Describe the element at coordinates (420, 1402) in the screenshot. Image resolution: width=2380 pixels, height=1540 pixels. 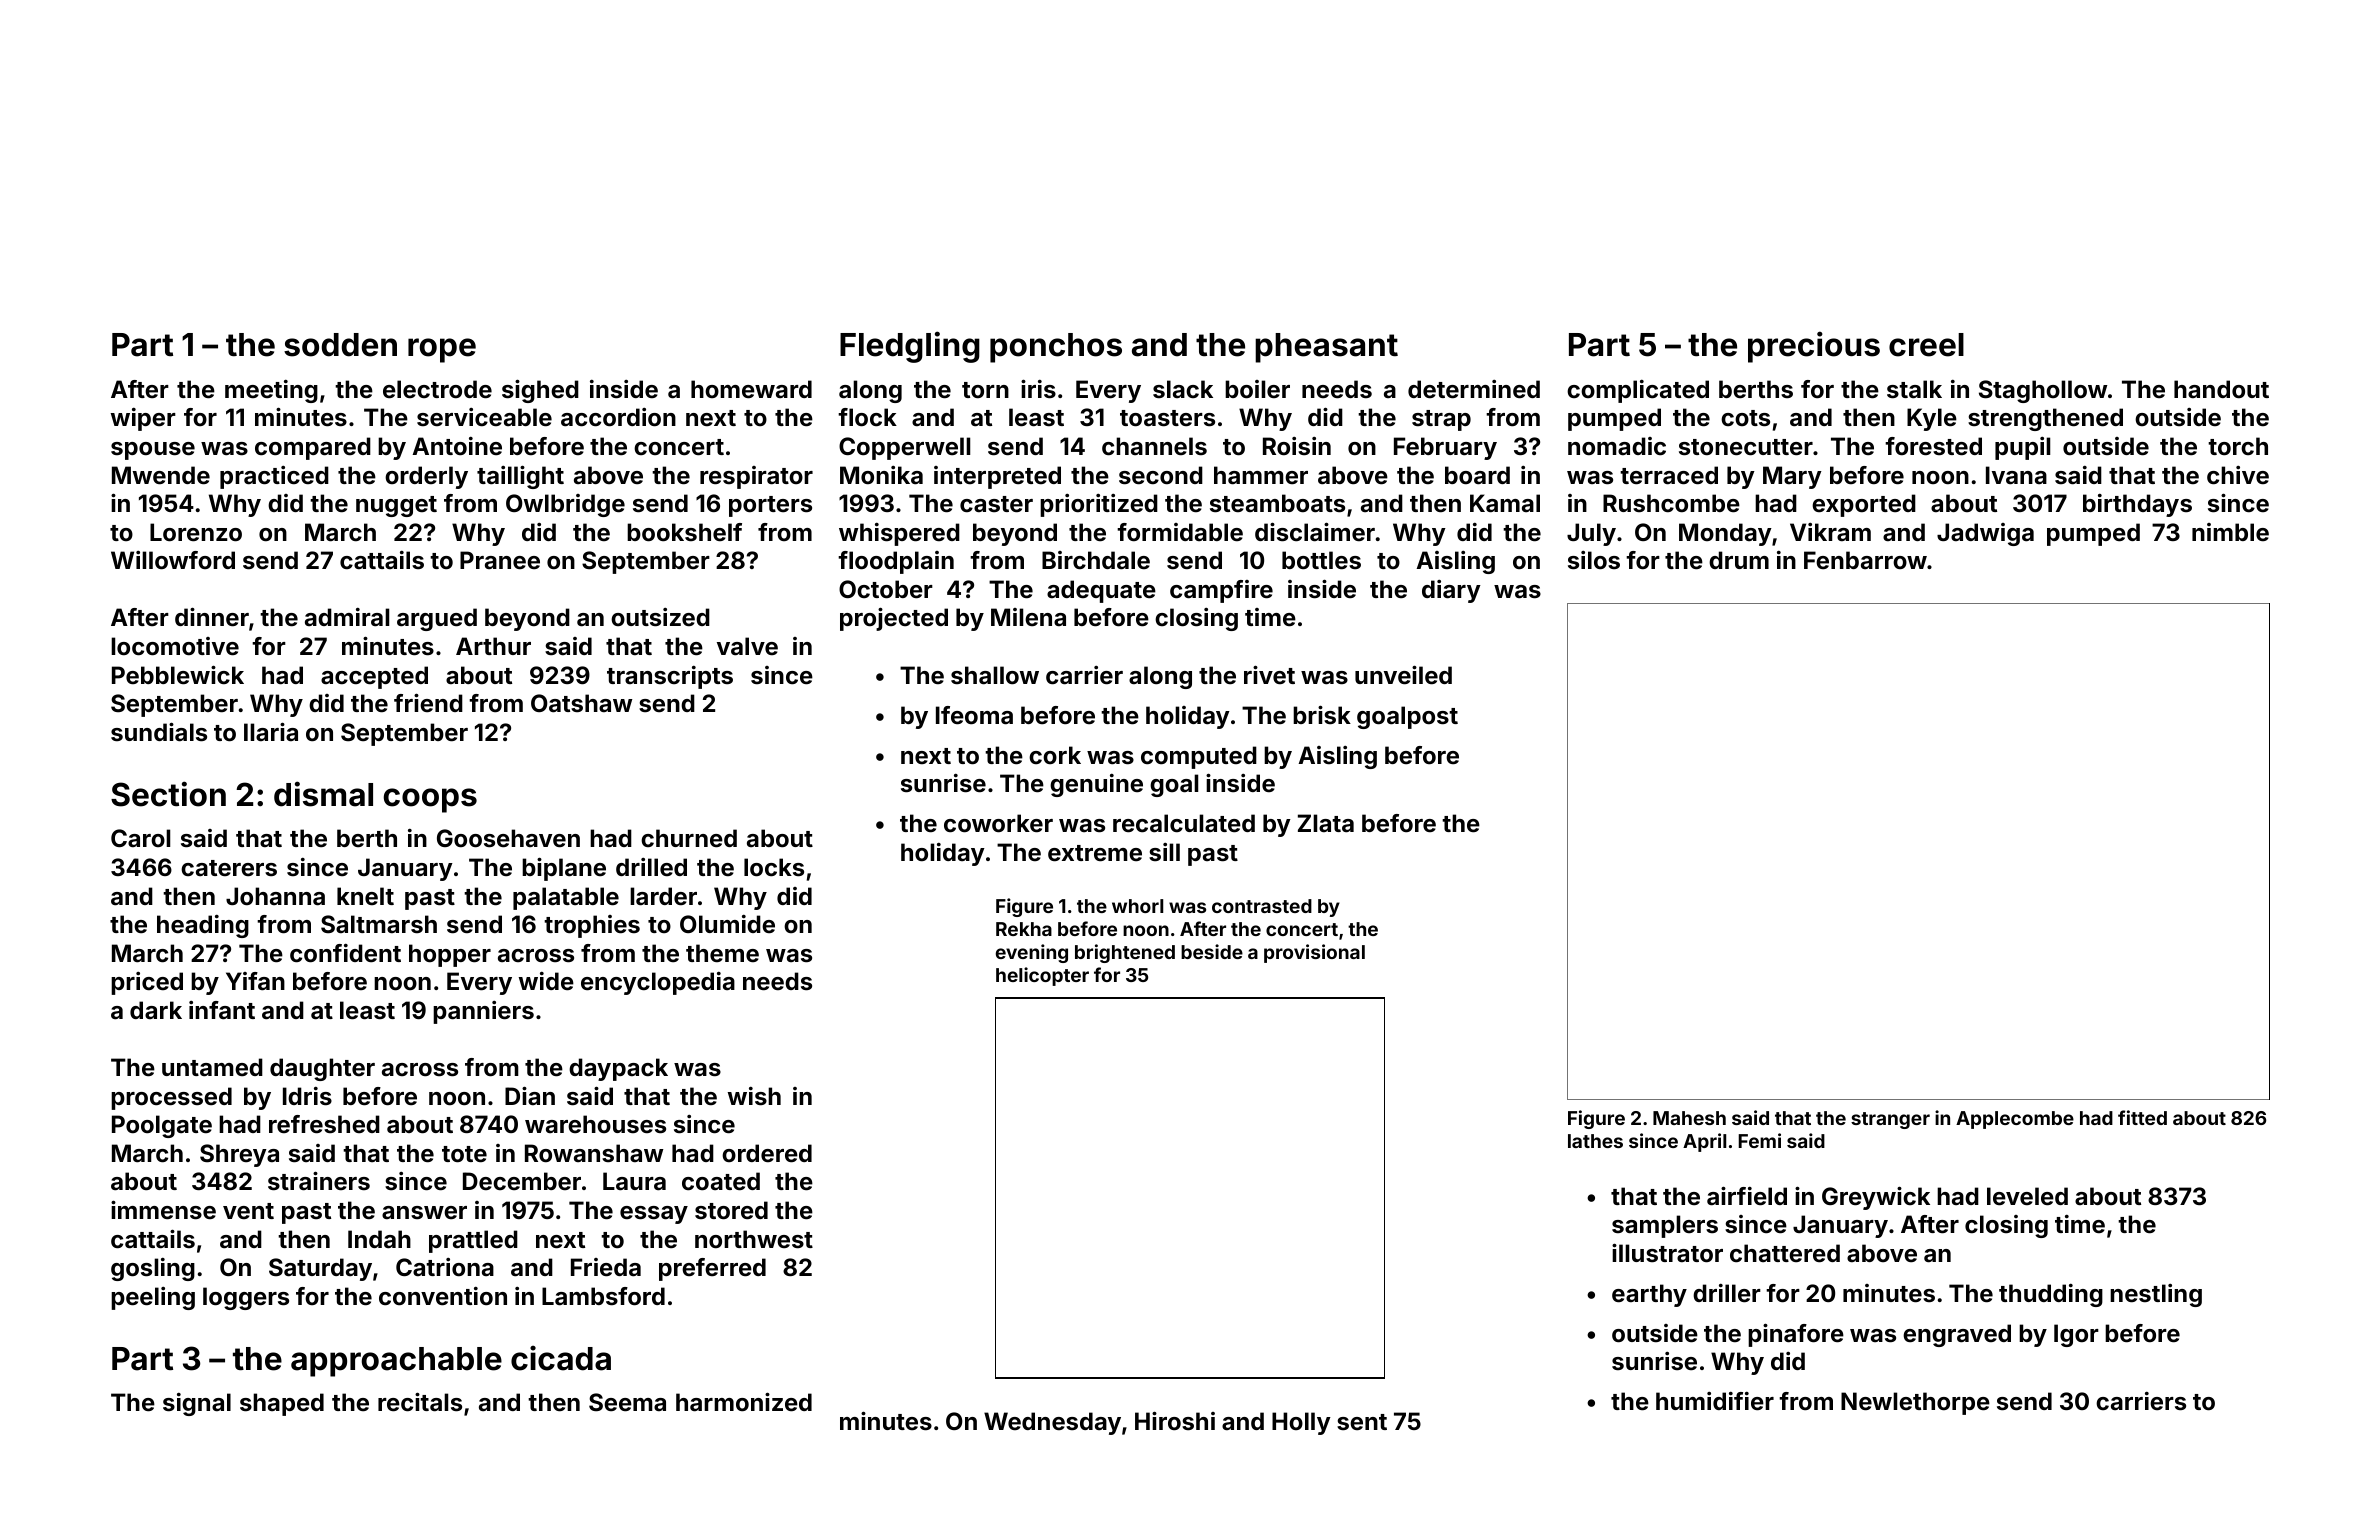
I see `recitals` at that location.
